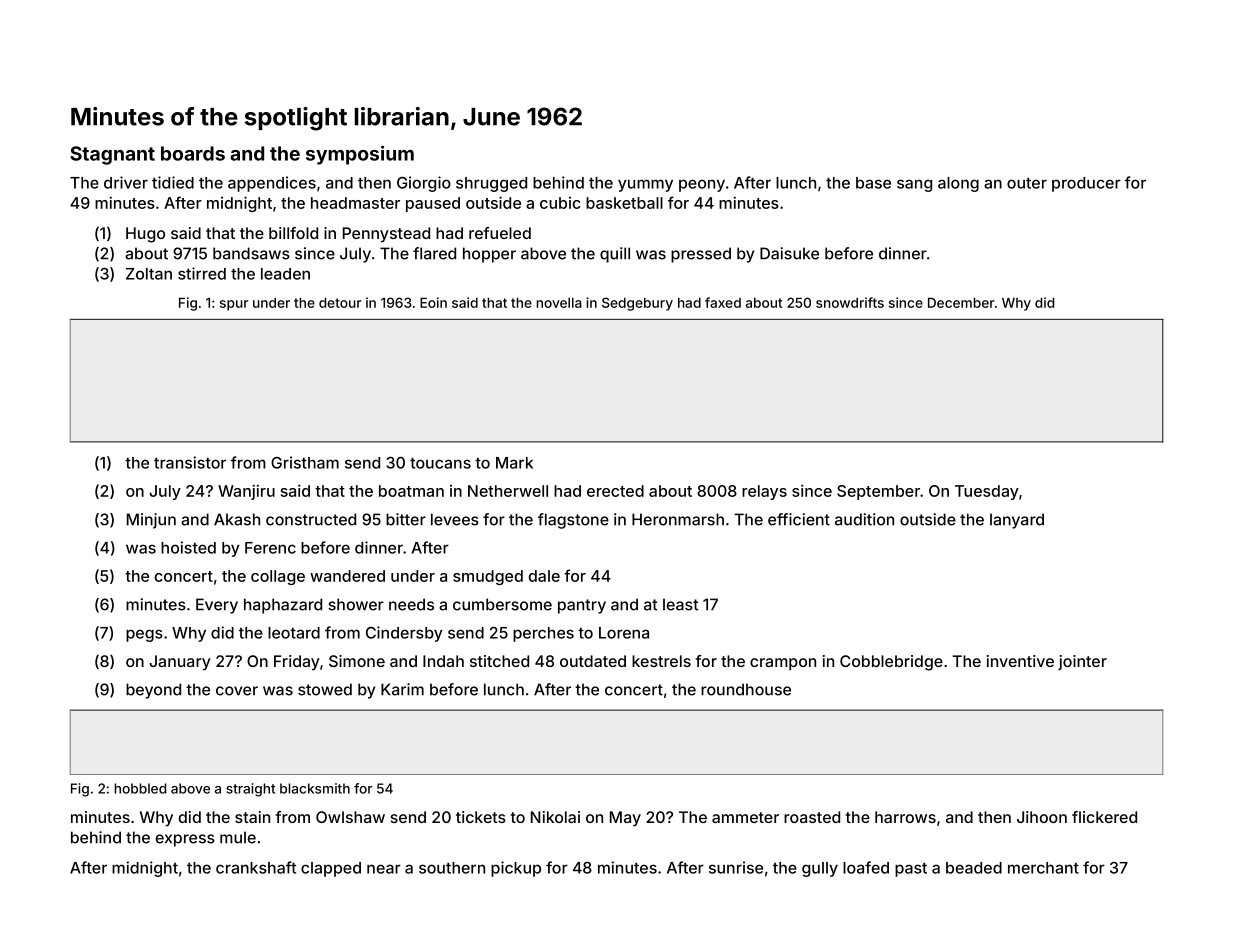 Image resolution: width=1233 pixels, height=952 pixels. I want to click on producer, so click(1086, 184).
